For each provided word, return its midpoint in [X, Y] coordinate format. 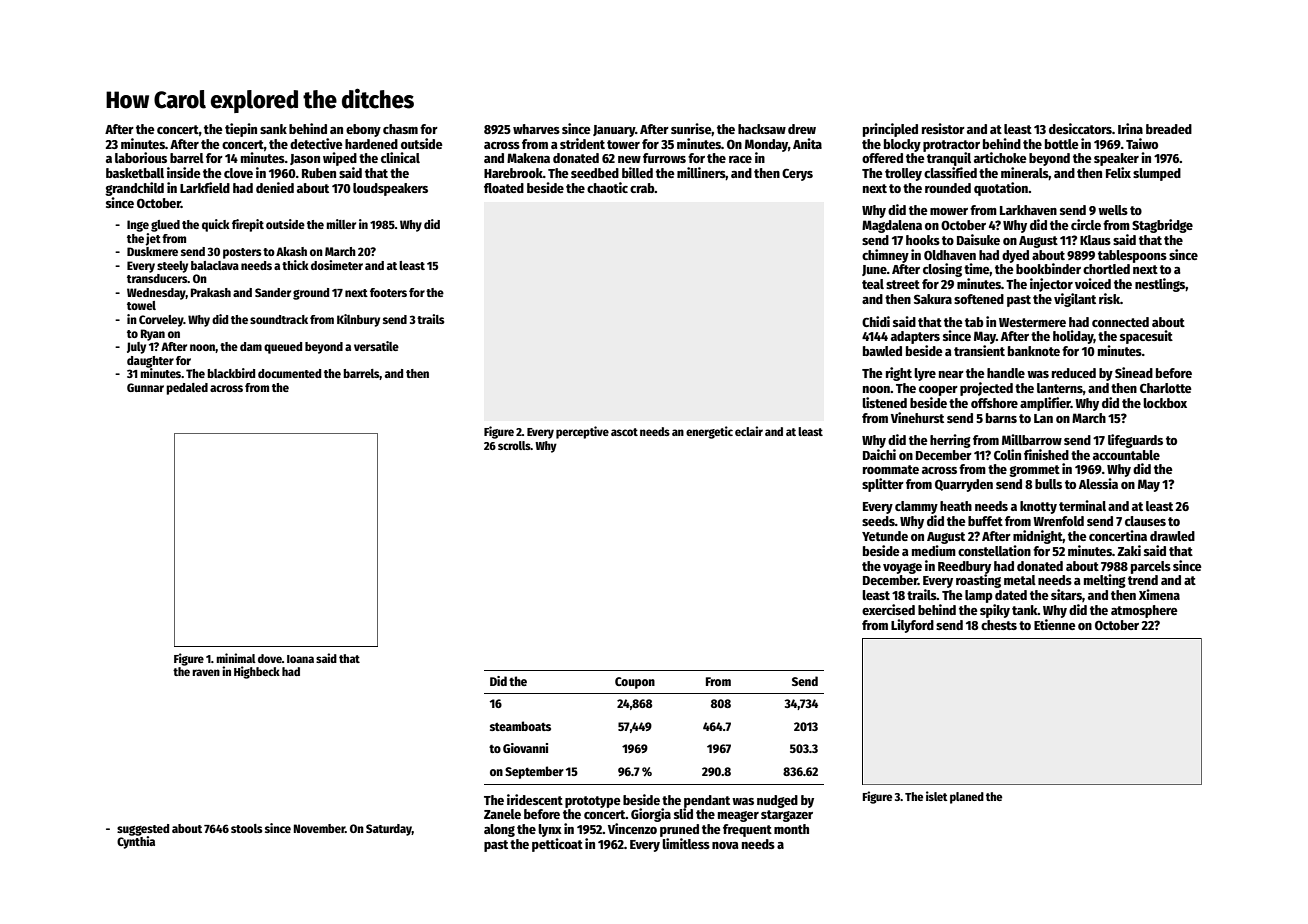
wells [1113, 210]
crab [642, 188]
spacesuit [1146, 337]
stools [247, 828]
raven [206, 672]
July [136, 348]
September [534, 772]
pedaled [187, 389]
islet [937, 796]
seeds [878, 521]
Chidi [876, 321]
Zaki [1129, 550]
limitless [686, 843]
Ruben [319, 173]
